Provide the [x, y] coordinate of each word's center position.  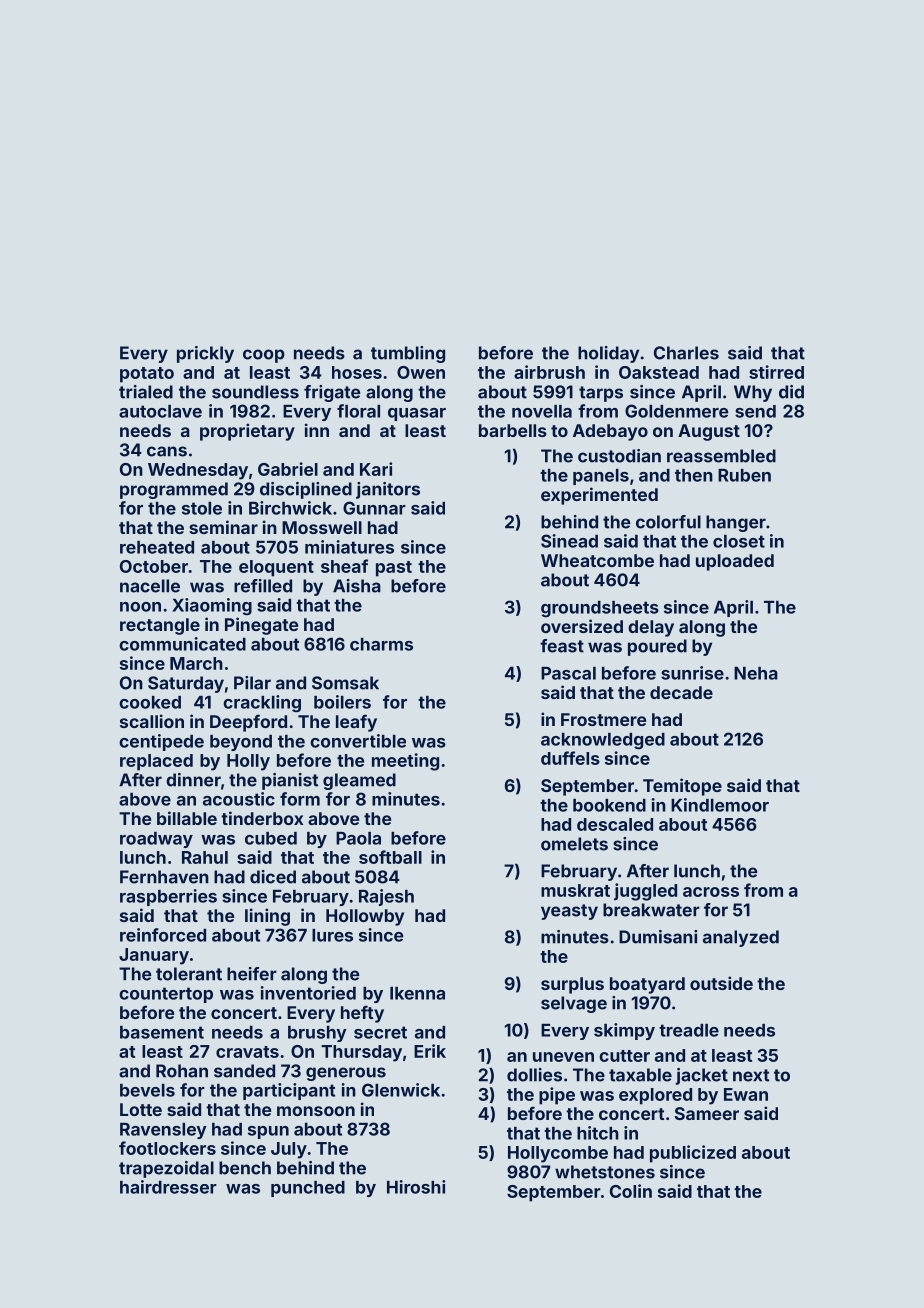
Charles [686, 353]
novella [542, 411]
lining [267, 917]
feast [562, 646]
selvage [574, 1004]
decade [681, 692]
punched [308, 1189]
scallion [152, 721]
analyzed [741, 938]
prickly [205, 354]
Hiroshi [416, 1187]
